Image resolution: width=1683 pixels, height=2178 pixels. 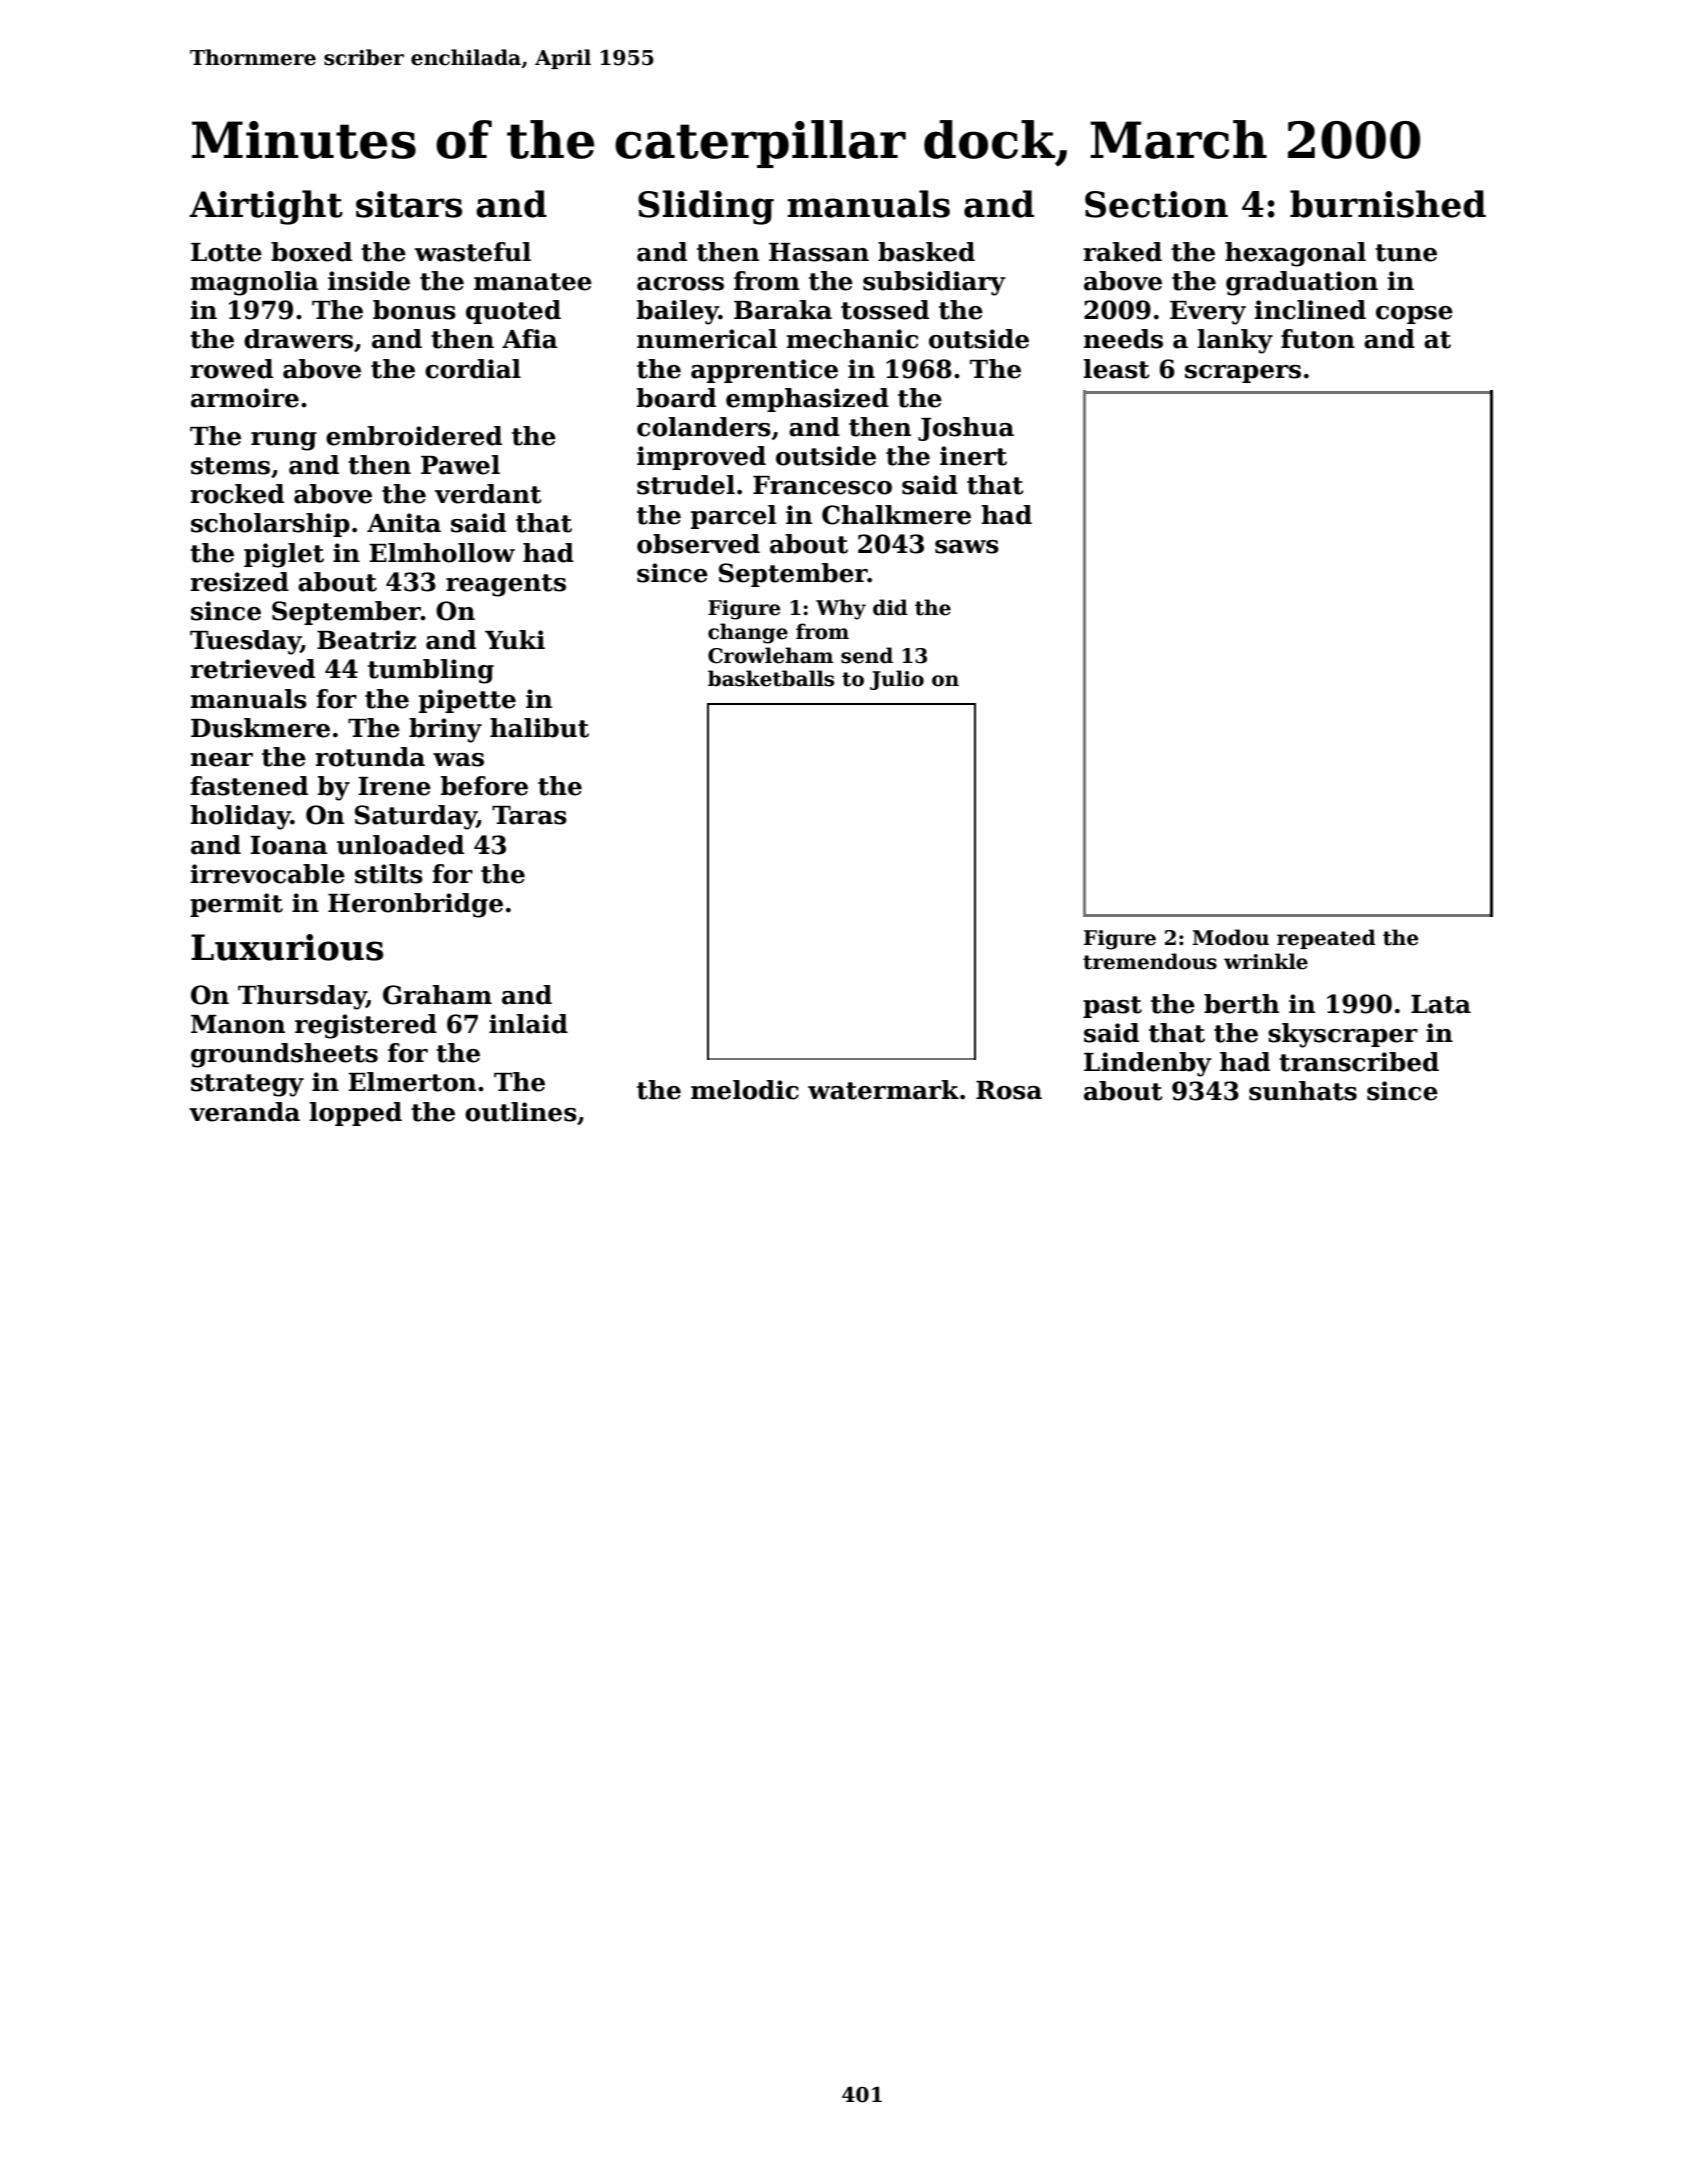 I want to click on Modou, so click(x=1230, y=937).
